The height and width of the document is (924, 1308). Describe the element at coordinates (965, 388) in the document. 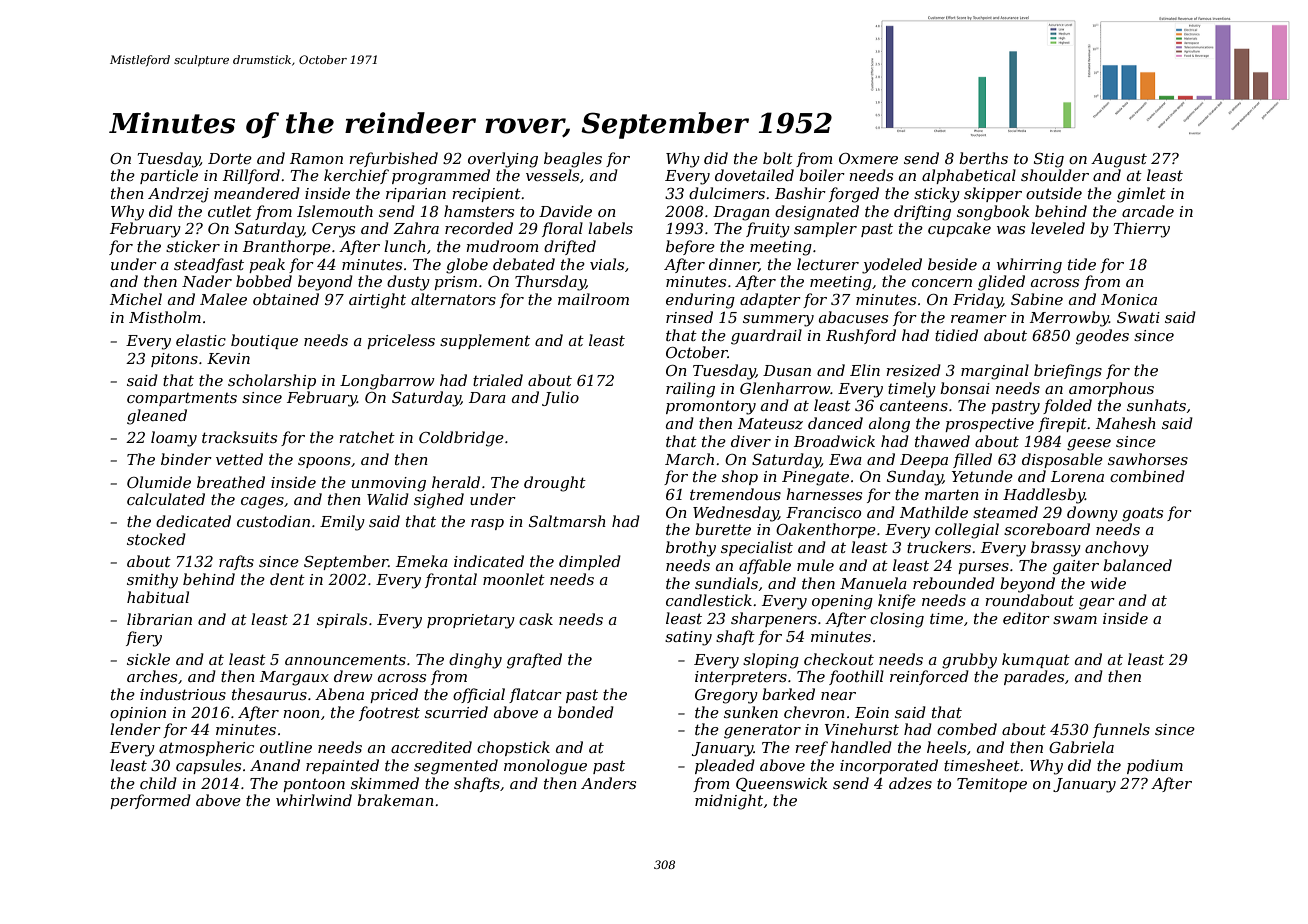

I see `bonsai` at that location.
